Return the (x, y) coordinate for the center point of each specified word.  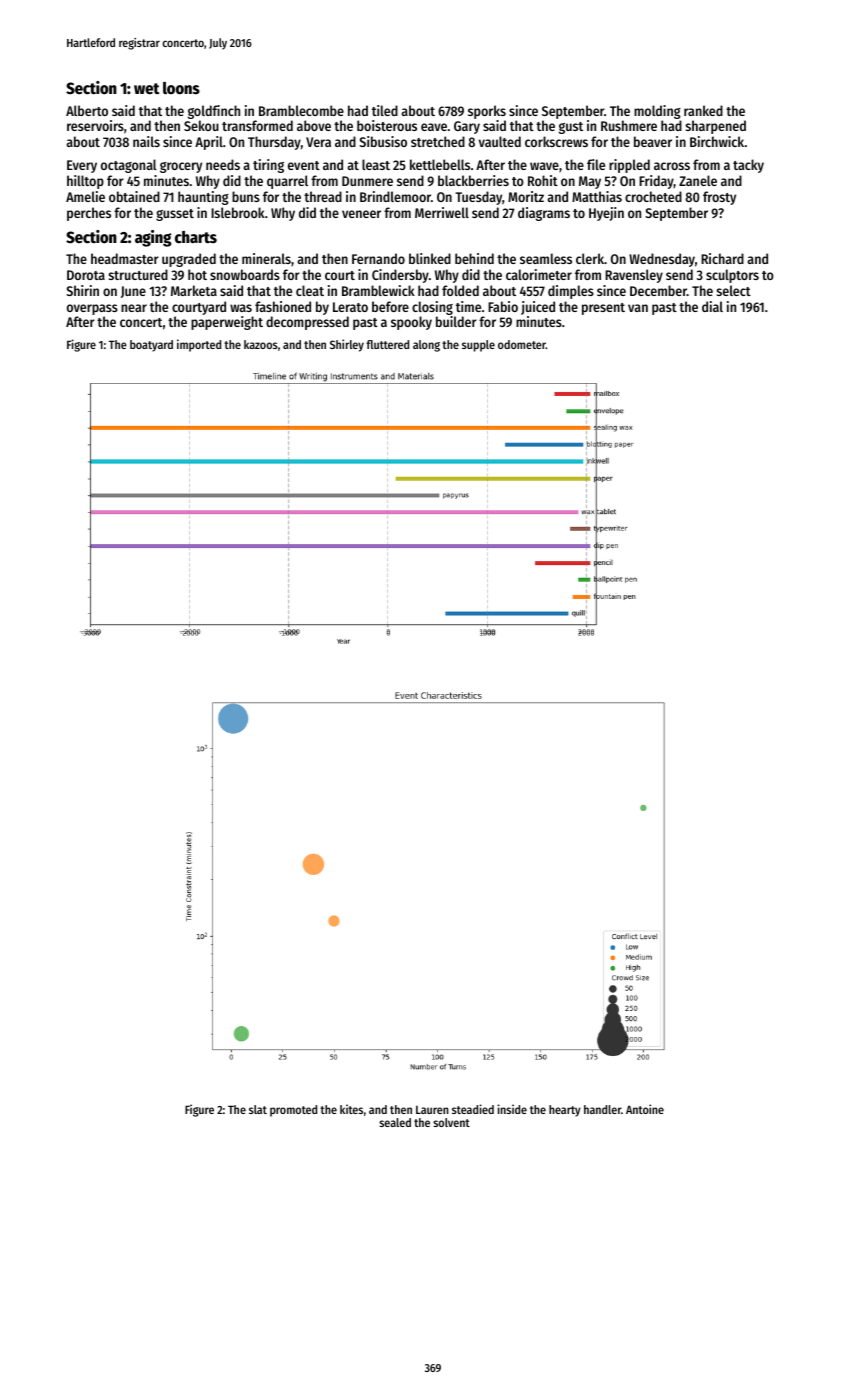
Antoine (645, 1109)
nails (146, 141)
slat (258, 1109)
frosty (719, 198)
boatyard (151, 346)
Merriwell (442, 212)
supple (478, 346)
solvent (451, 1122)
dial (712, 306)
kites (351, 1109)
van (638, 308)
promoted (293, 1111)
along (426, 346)
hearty (565, 1111)
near (134, 308)
